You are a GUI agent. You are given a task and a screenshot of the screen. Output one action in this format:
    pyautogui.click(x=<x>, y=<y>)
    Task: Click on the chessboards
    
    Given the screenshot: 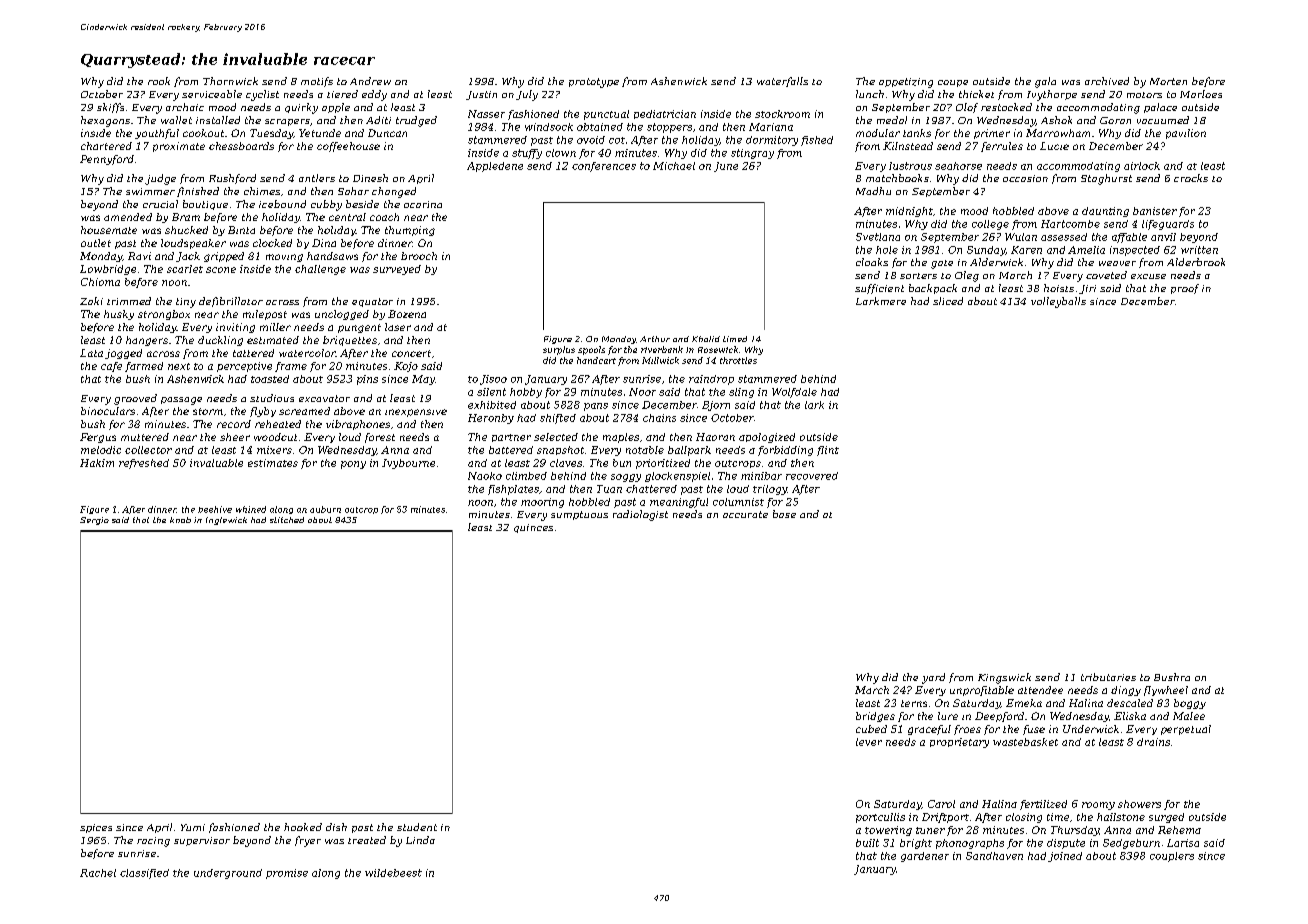 What is the action you would take?
    pyautogui.click(x=241, y=146)
